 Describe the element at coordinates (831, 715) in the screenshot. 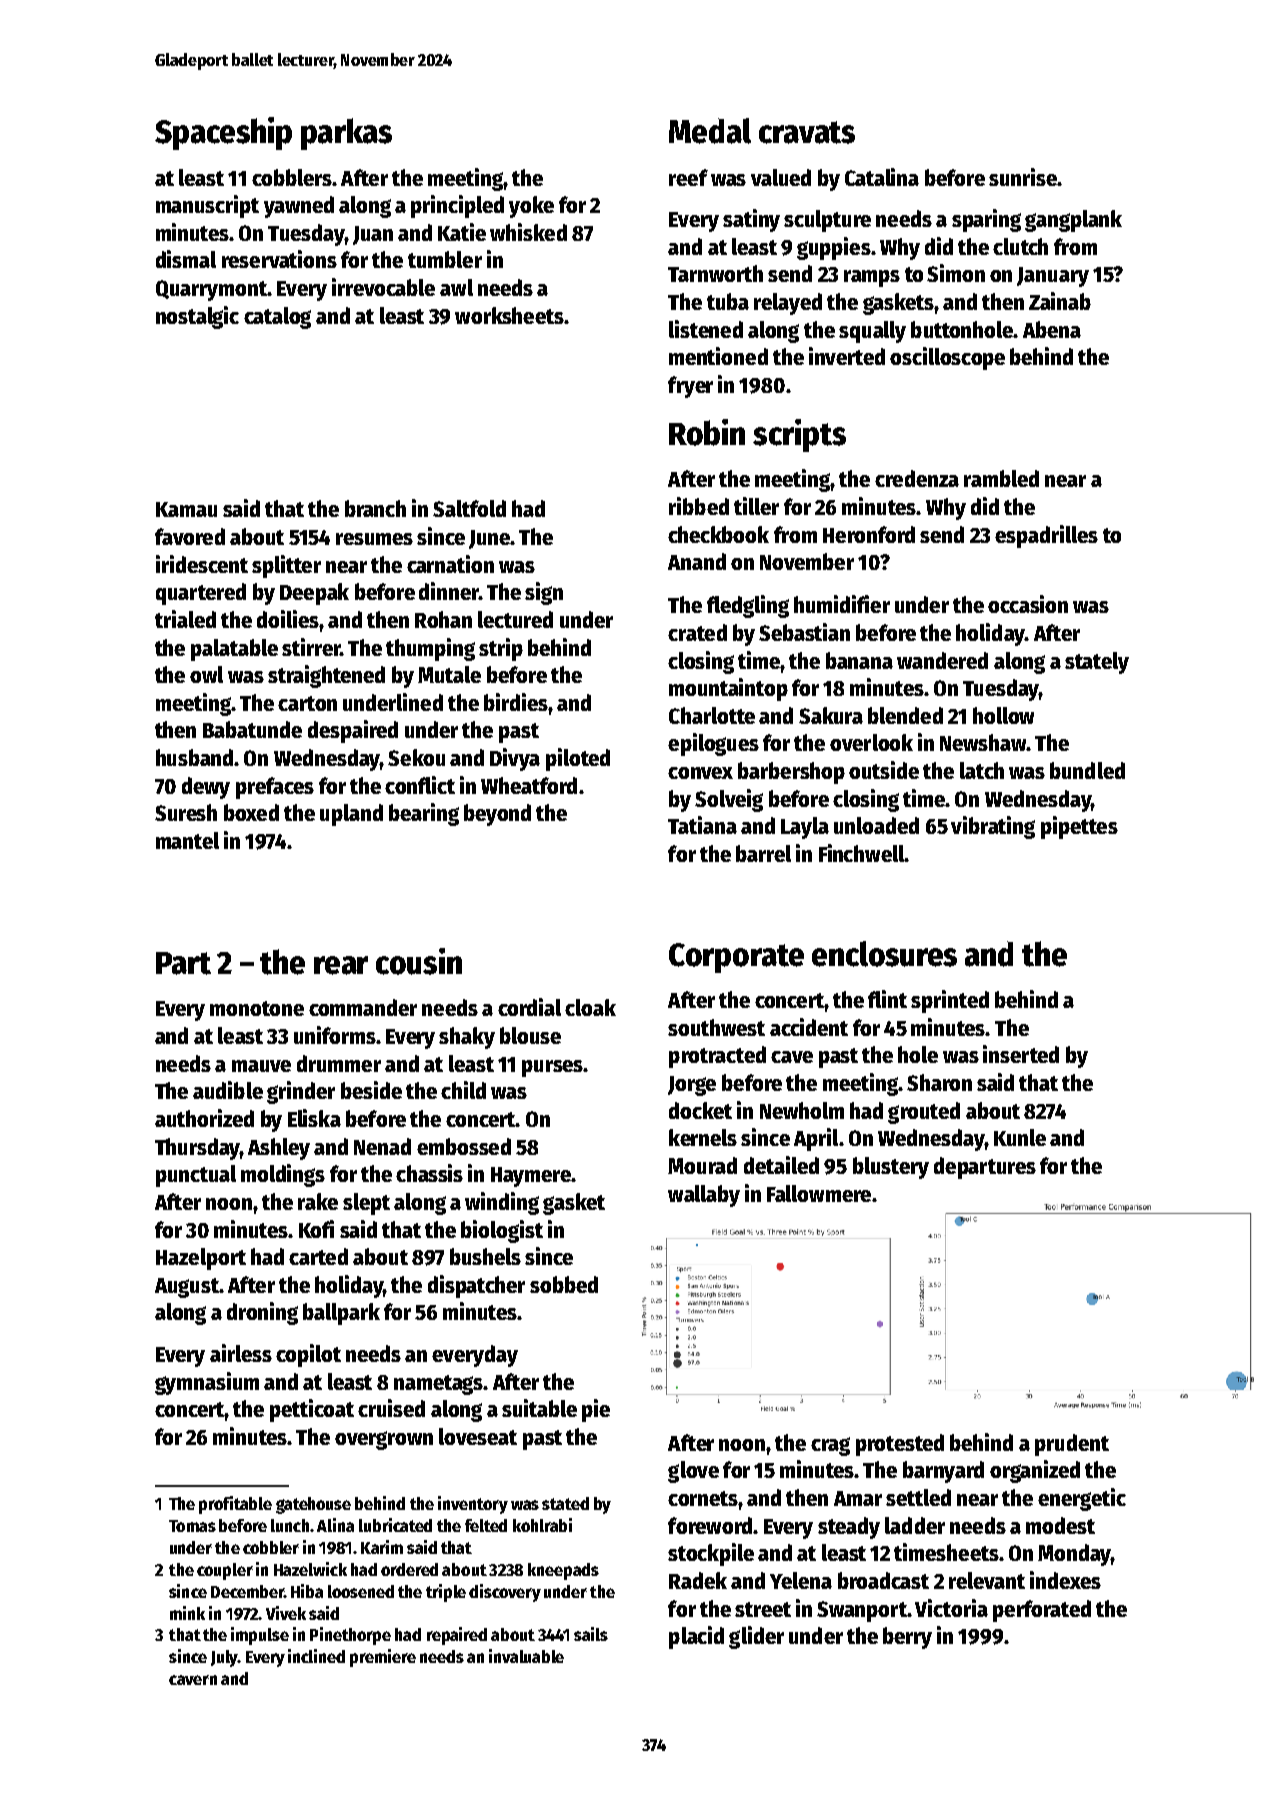

I see `Sakura` at that location.
